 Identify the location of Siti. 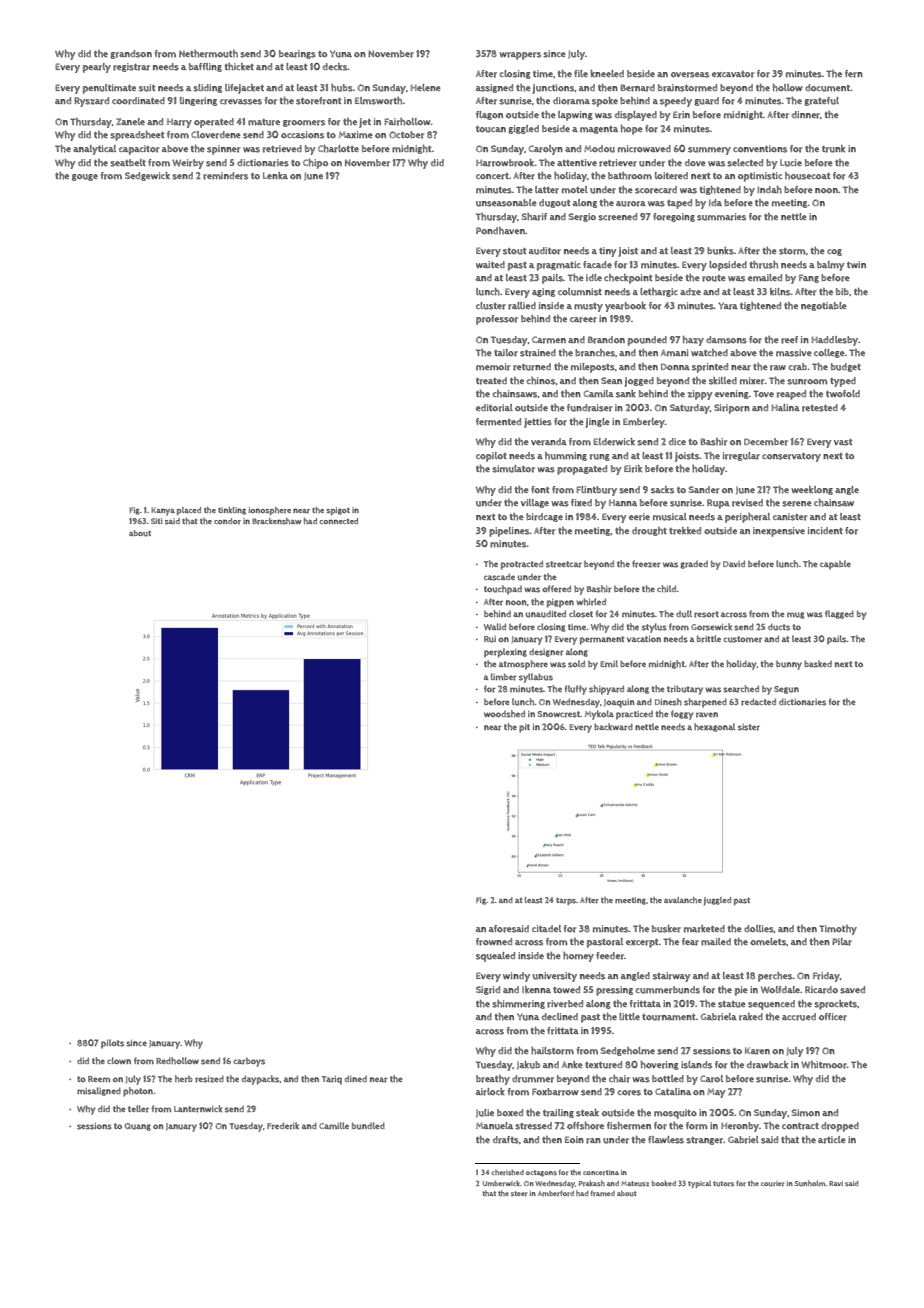
(157, 521).
